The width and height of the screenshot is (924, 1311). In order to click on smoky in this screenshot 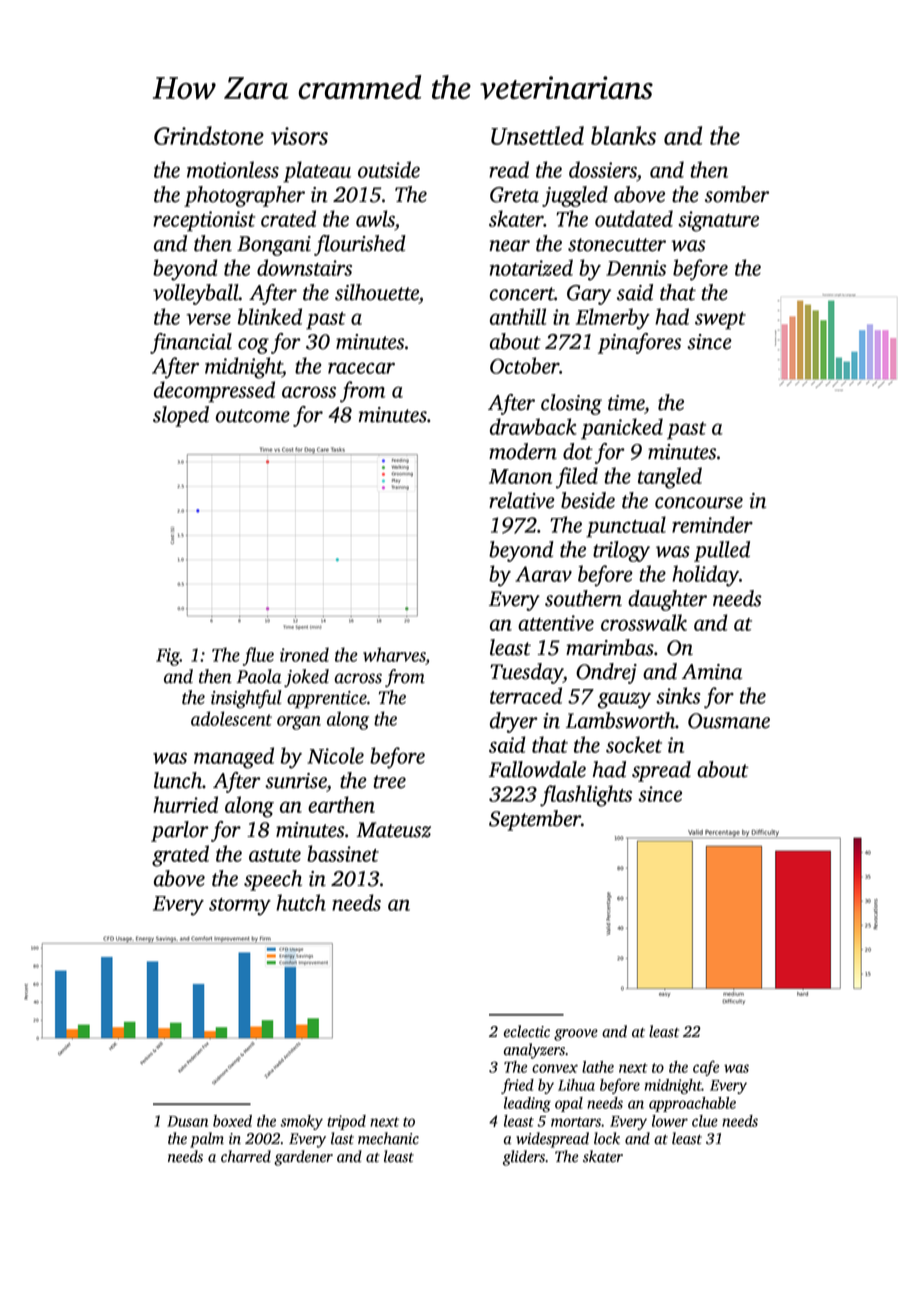, I will do `click(301, 1122)`.
